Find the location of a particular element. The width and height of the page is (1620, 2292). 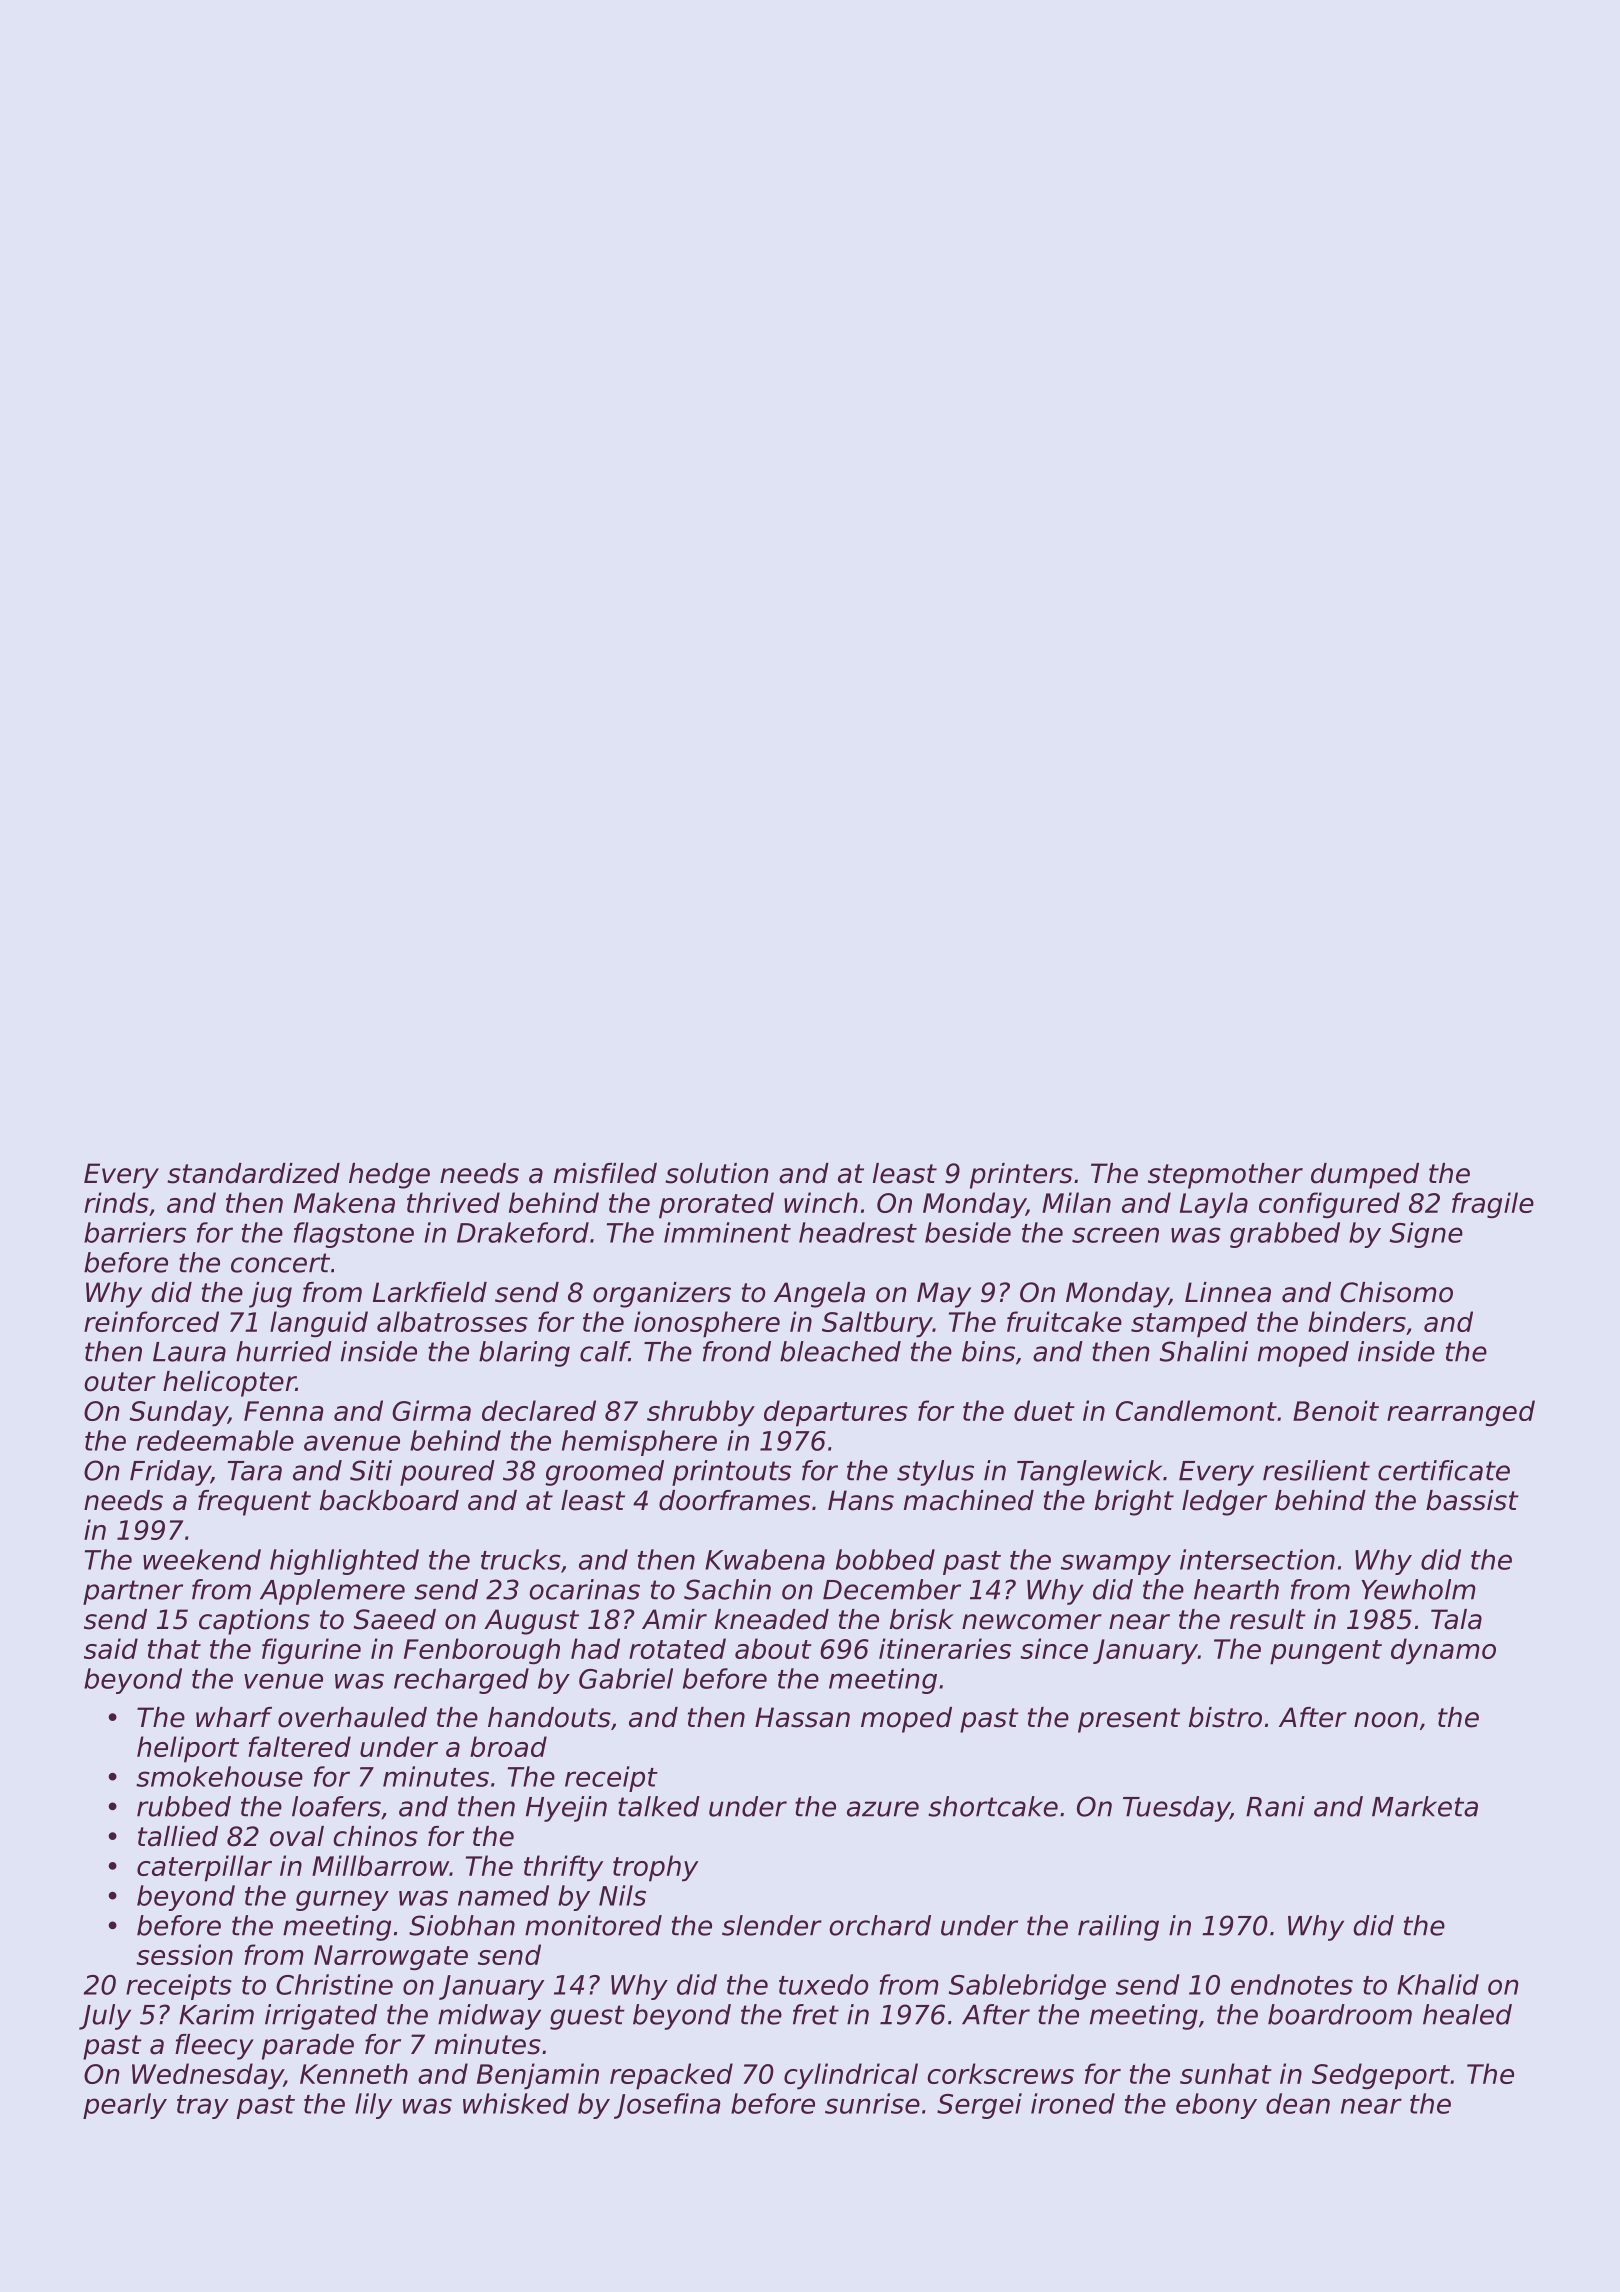

December is located at coordinates (892, 1589).
